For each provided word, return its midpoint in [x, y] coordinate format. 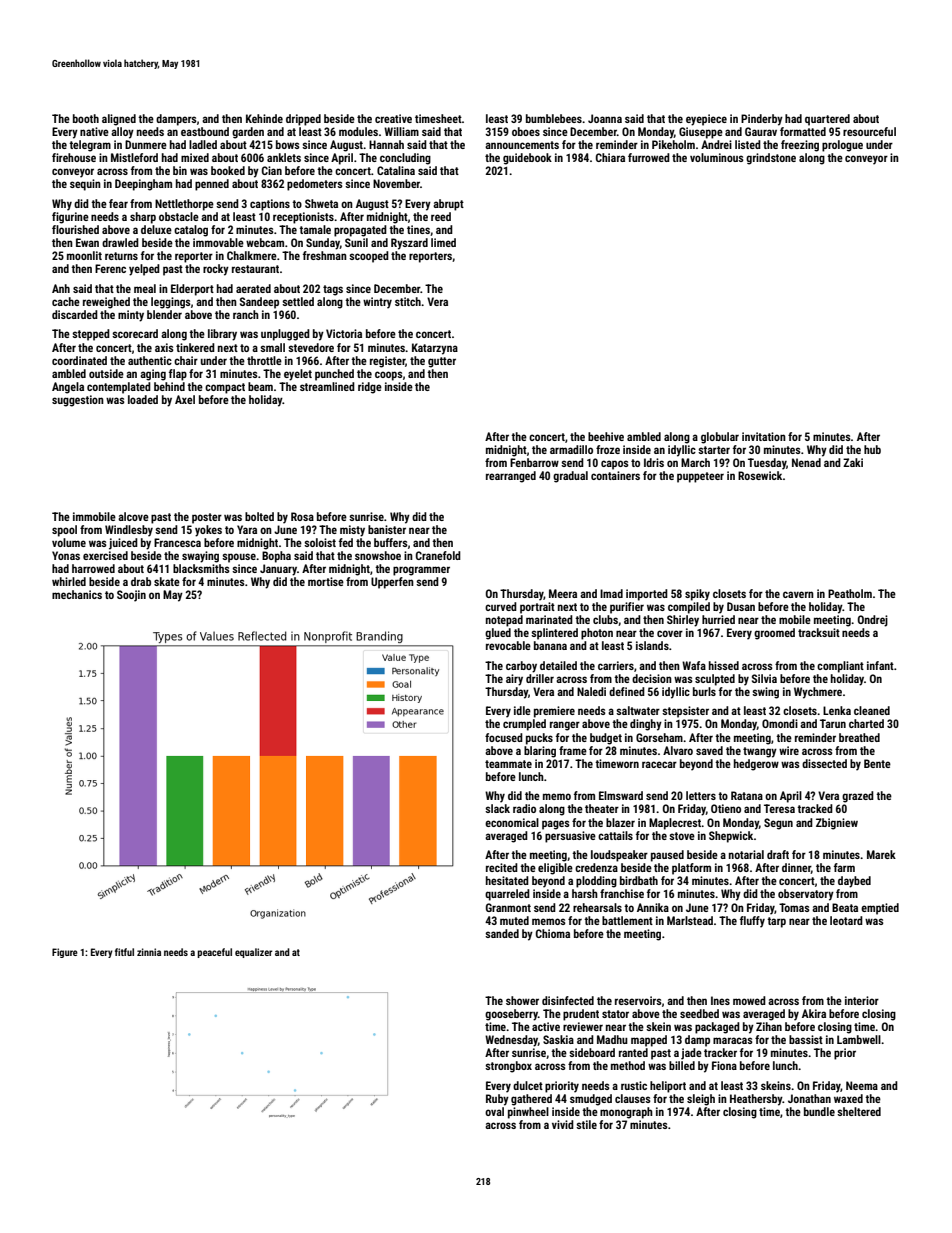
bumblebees [554, 118]
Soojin [131, 596]
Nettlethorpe [184, 205]
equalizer [253, 953]
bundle [819, 1111]
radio [524, 808]
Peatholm [850, 593]
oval [494, 1111]
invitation [764, 436]
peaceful [214, 953]
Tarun [833, 723]
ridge [370, 388]
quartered [827, 120]
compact [225, 388]
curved [501, 606]
